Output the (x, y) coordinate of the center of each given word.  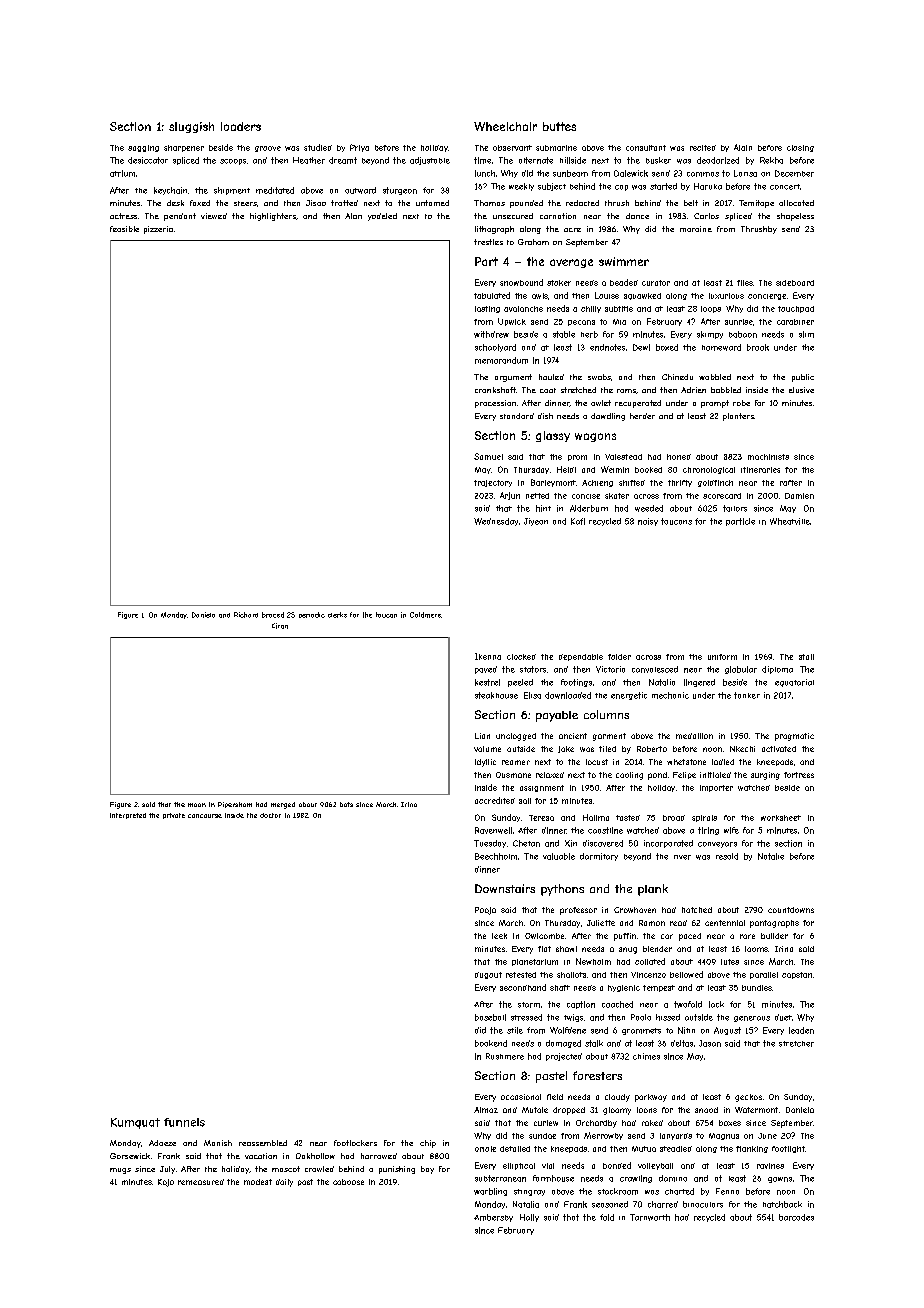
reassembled (263, 1143)
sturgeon (400, 191)
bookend (491, 1043)
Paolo (641, 1017)
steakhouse (496, 695)
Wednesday (496, 522)
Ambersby (493, 1218)
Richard (246, 615)
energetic (629, 696)
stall (806, 657)
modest (258, 1182)
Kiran (280, 626)
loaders (241, 126)
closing (800, 148)
